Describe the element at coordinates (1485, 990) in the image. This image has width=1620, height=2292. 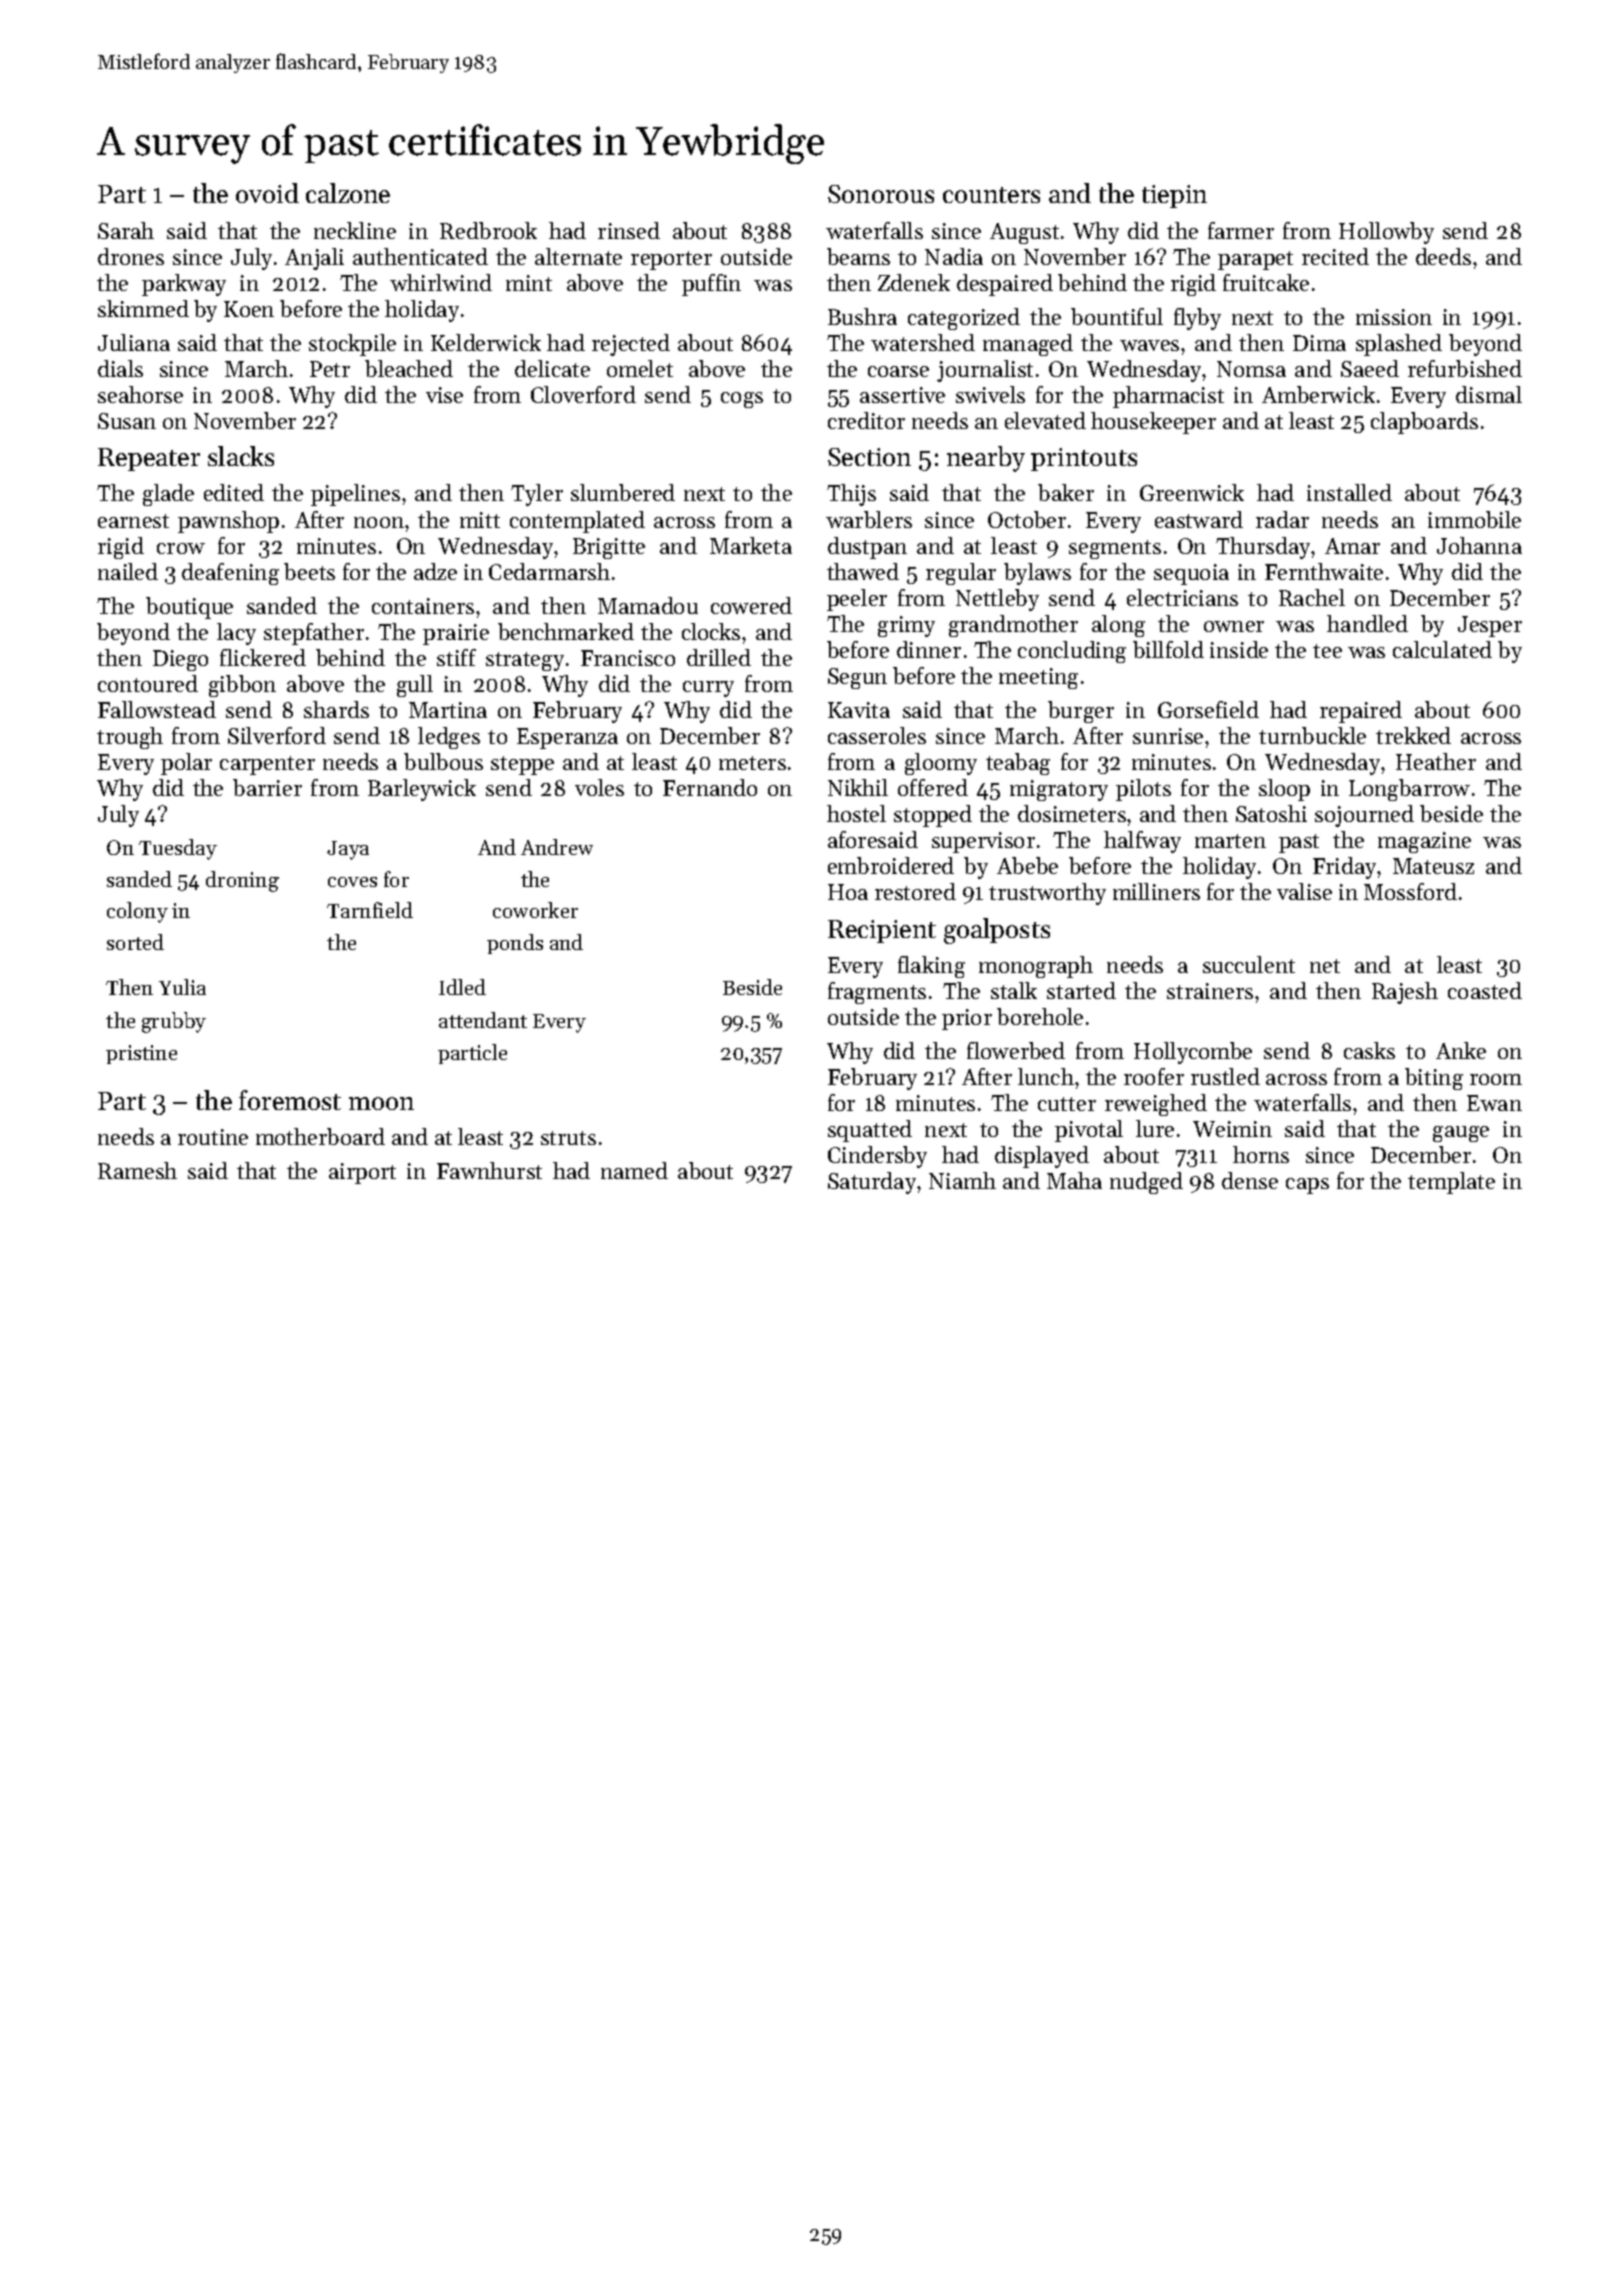
I see `coasted` at that location.
